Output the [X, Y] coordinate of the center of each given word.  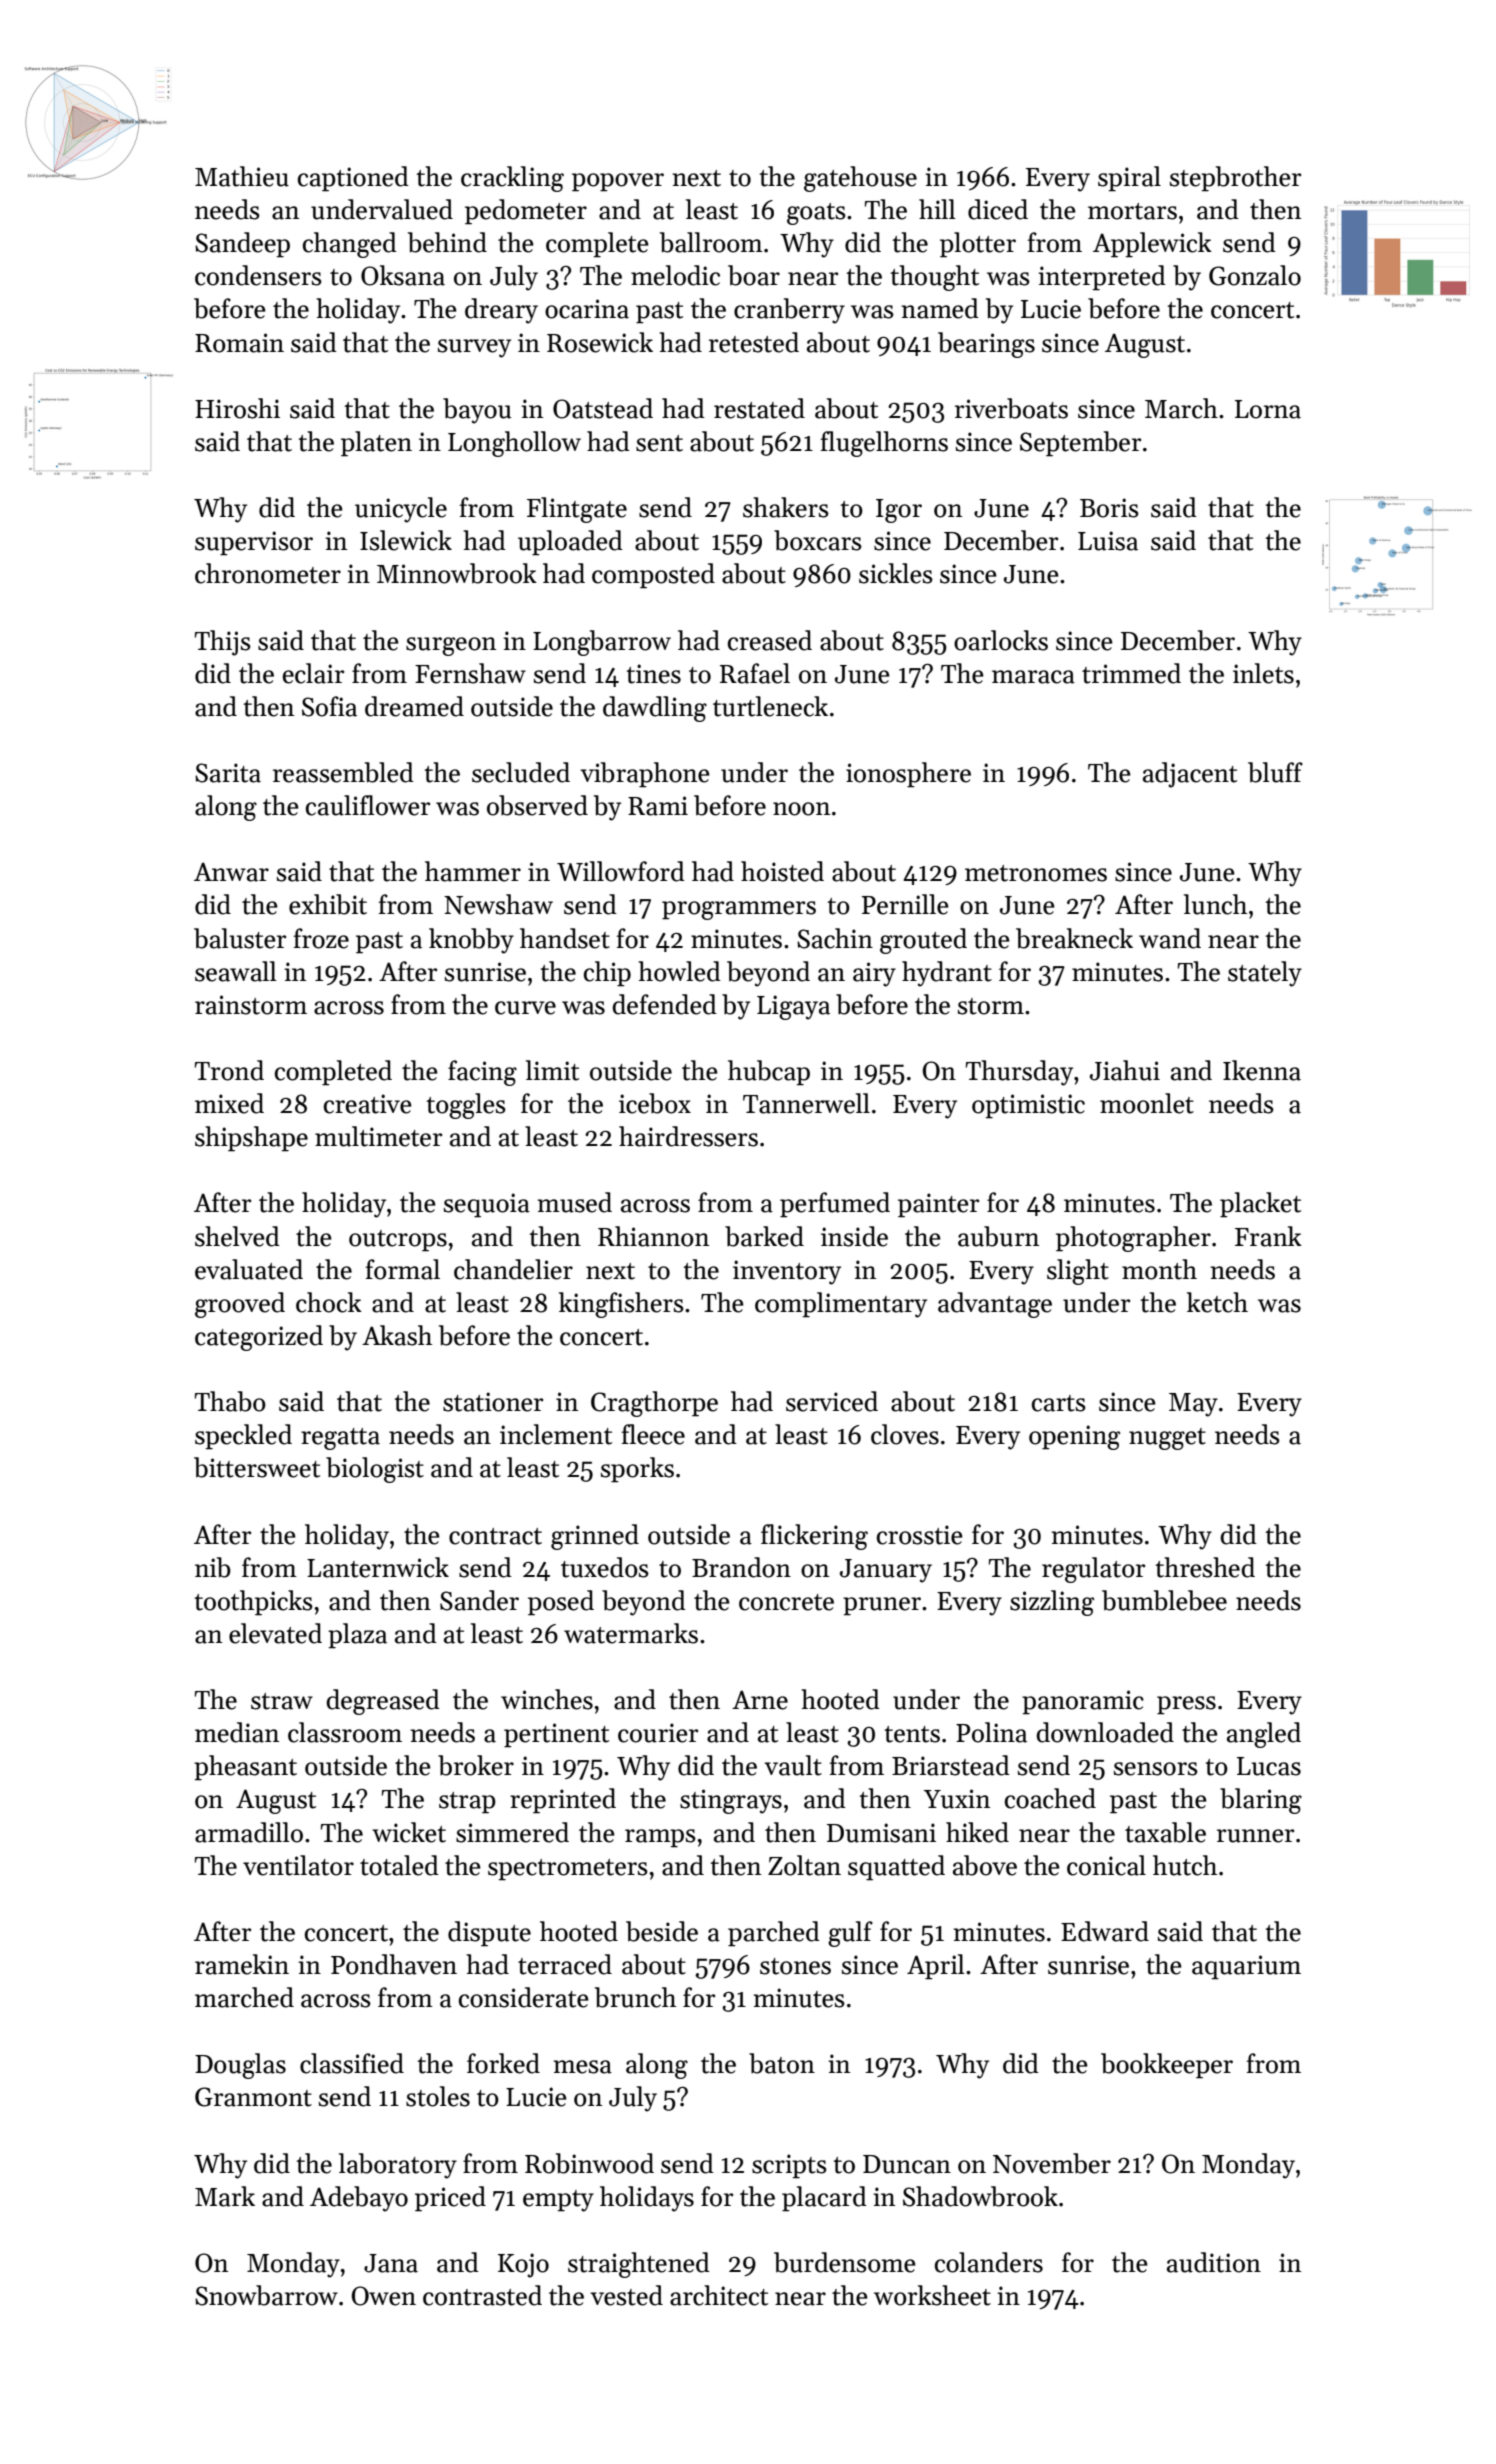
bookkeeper [1167, 2066]
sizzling [1052, 1603]
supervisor [254, 543]
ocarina [587, 309]
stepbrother [1235, 179]
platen [376, 444]
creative [368, 1104]
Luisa [1108, 541]
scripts [789, 2166]
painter [938, 1205]
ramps [660, 1838]
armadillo [249, 1832]
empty [558, 2201]
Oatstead [603, 408]
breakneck [1074, 938]
